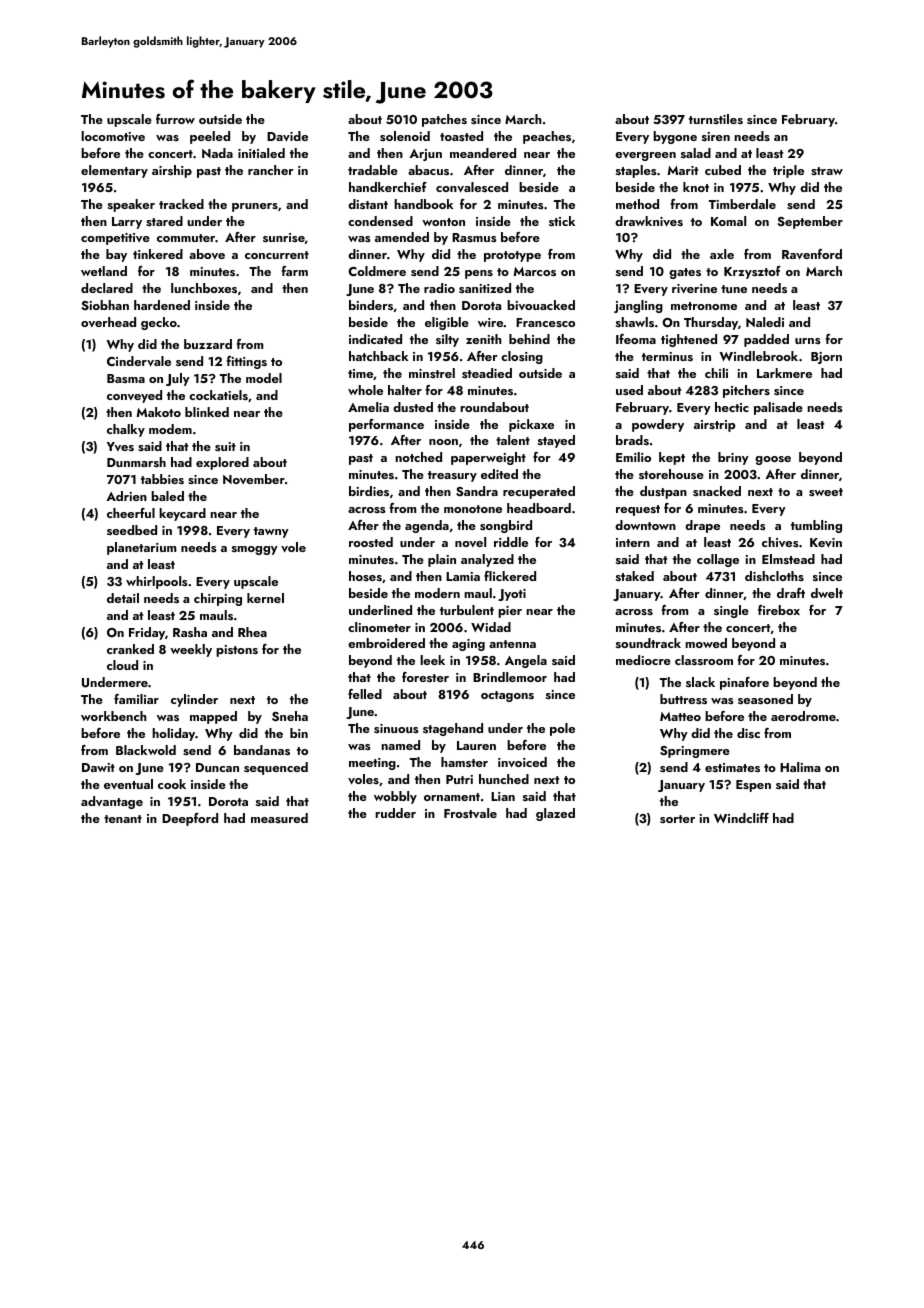  I want to click on Coldmere, so click(377, 271).
